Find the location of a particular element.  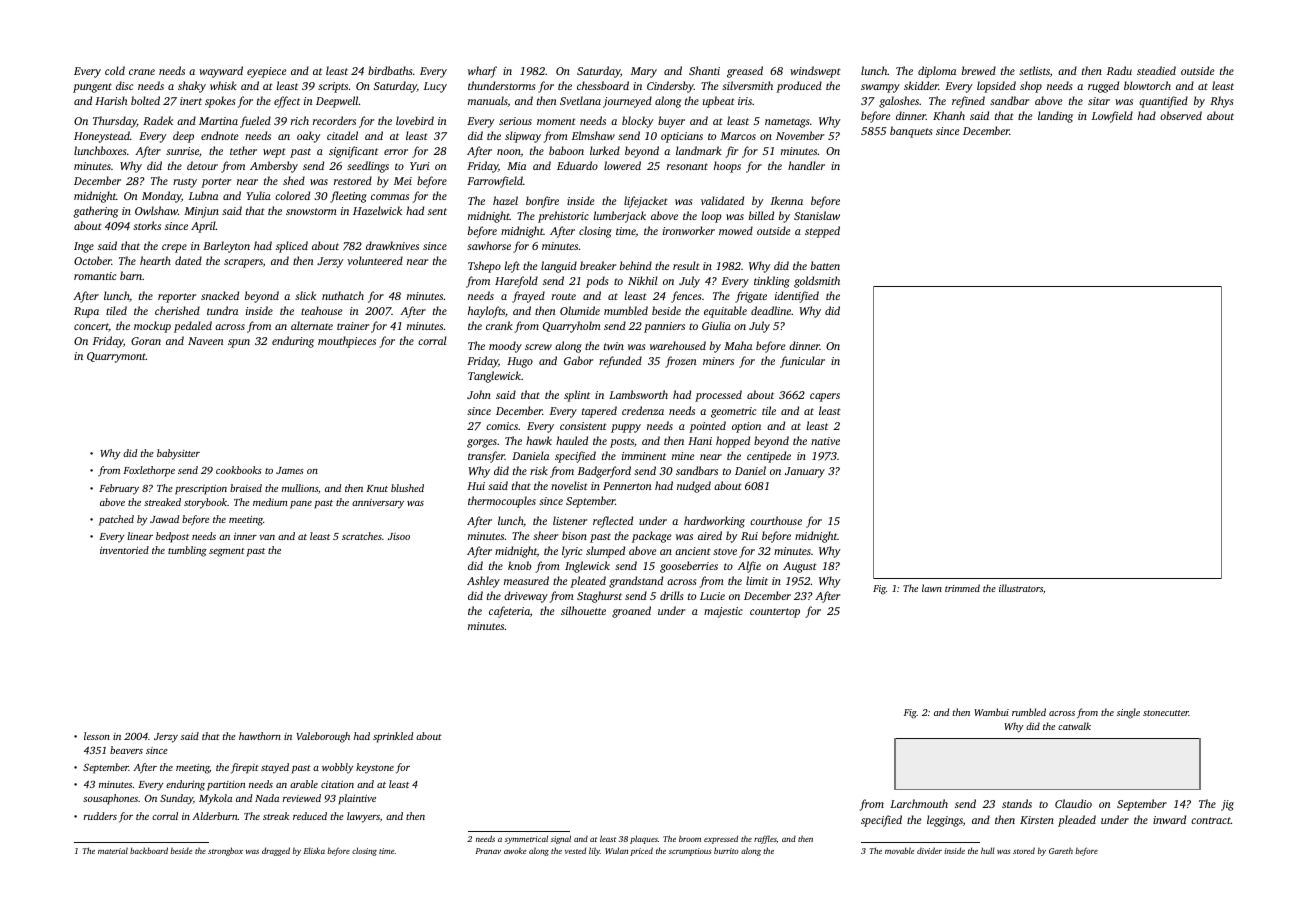

funicular is located at coordinates (802, 362).
